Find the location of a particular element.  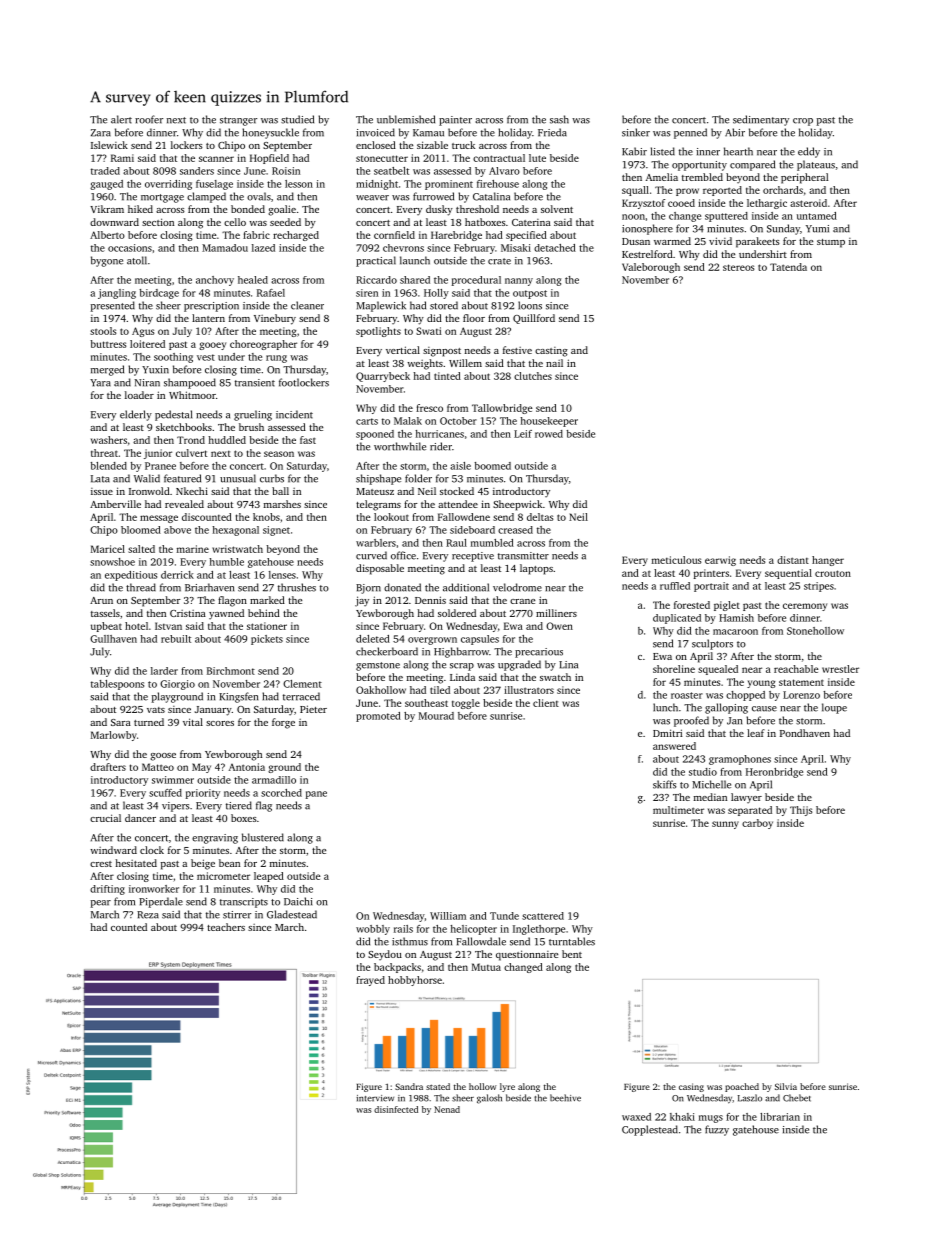

Reza is located at coordinates (148, 915).
